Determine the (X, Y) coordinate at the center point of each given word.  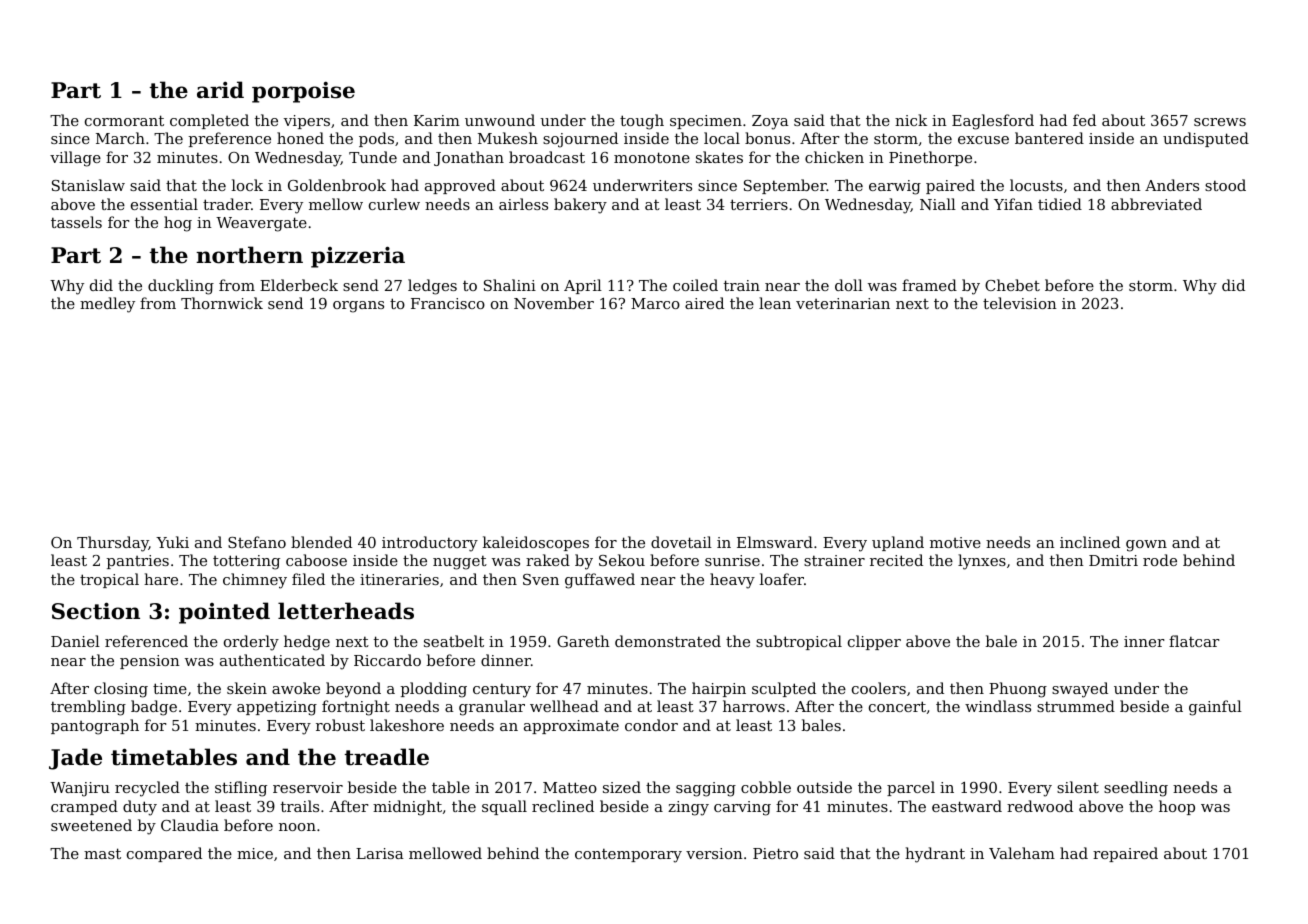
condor (651, 725)
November (554, 303)
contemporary (628, 855)
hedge (307, 643)
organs (358, 307)
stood (1225, 185)
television (1020, 303)
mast (102, 853)
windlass (998, 706)
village (75, 159)
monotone (652, 157)
